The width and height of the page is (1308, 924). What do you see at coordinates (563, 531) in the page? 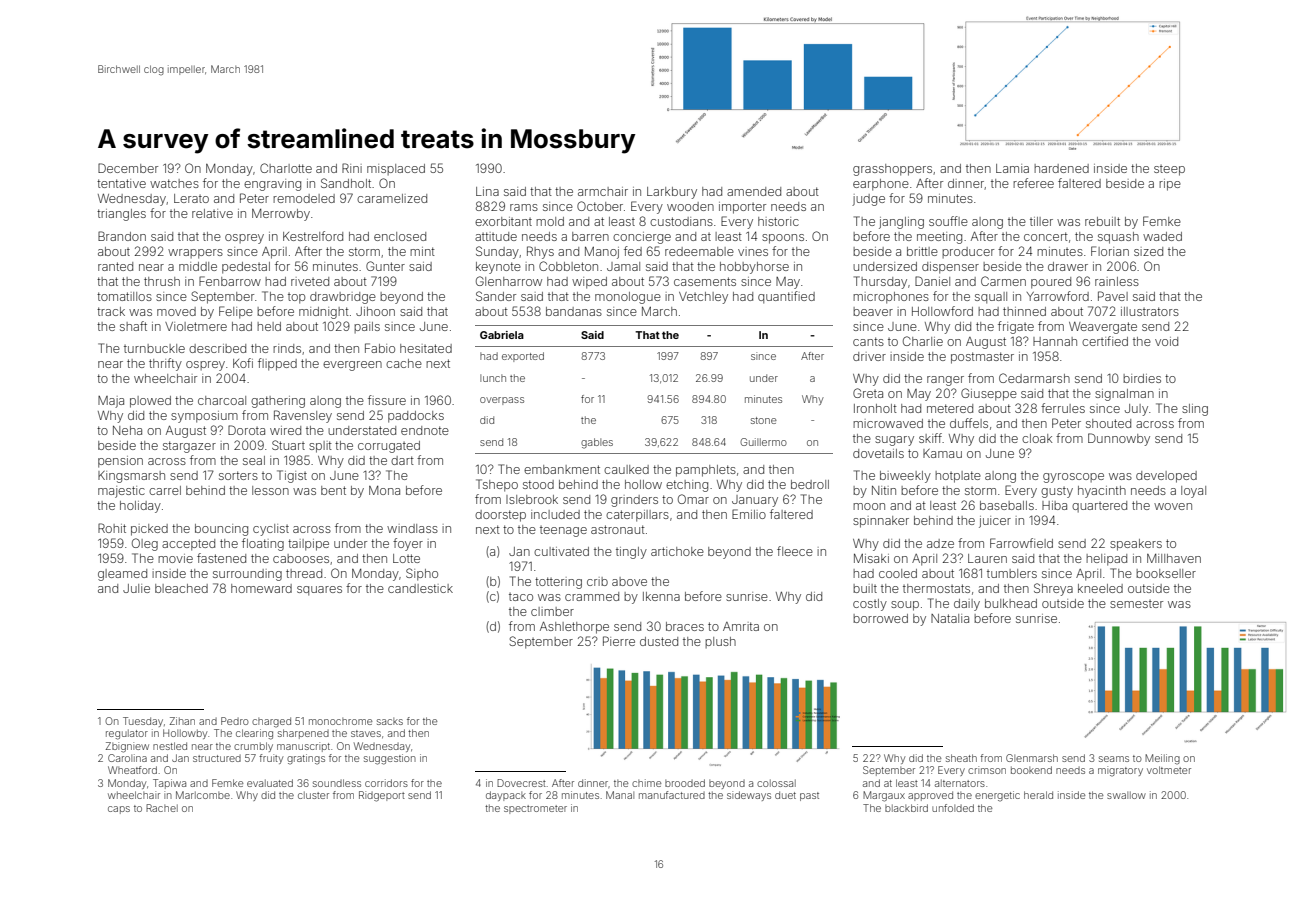
I see `teenage` at bounding box center [563, 531].
